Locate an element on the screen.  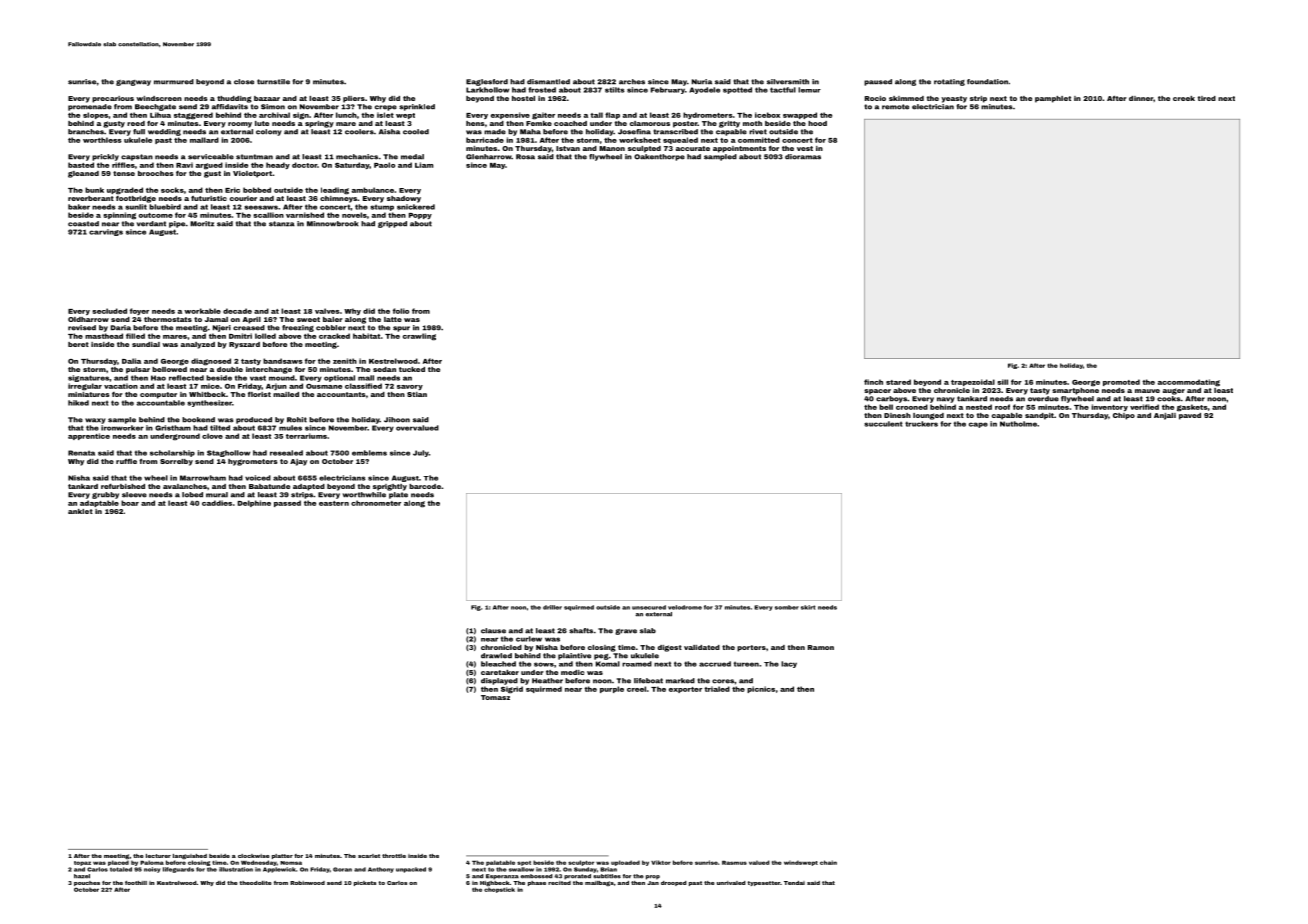
apprentice is located at coordinates (89, 436).
